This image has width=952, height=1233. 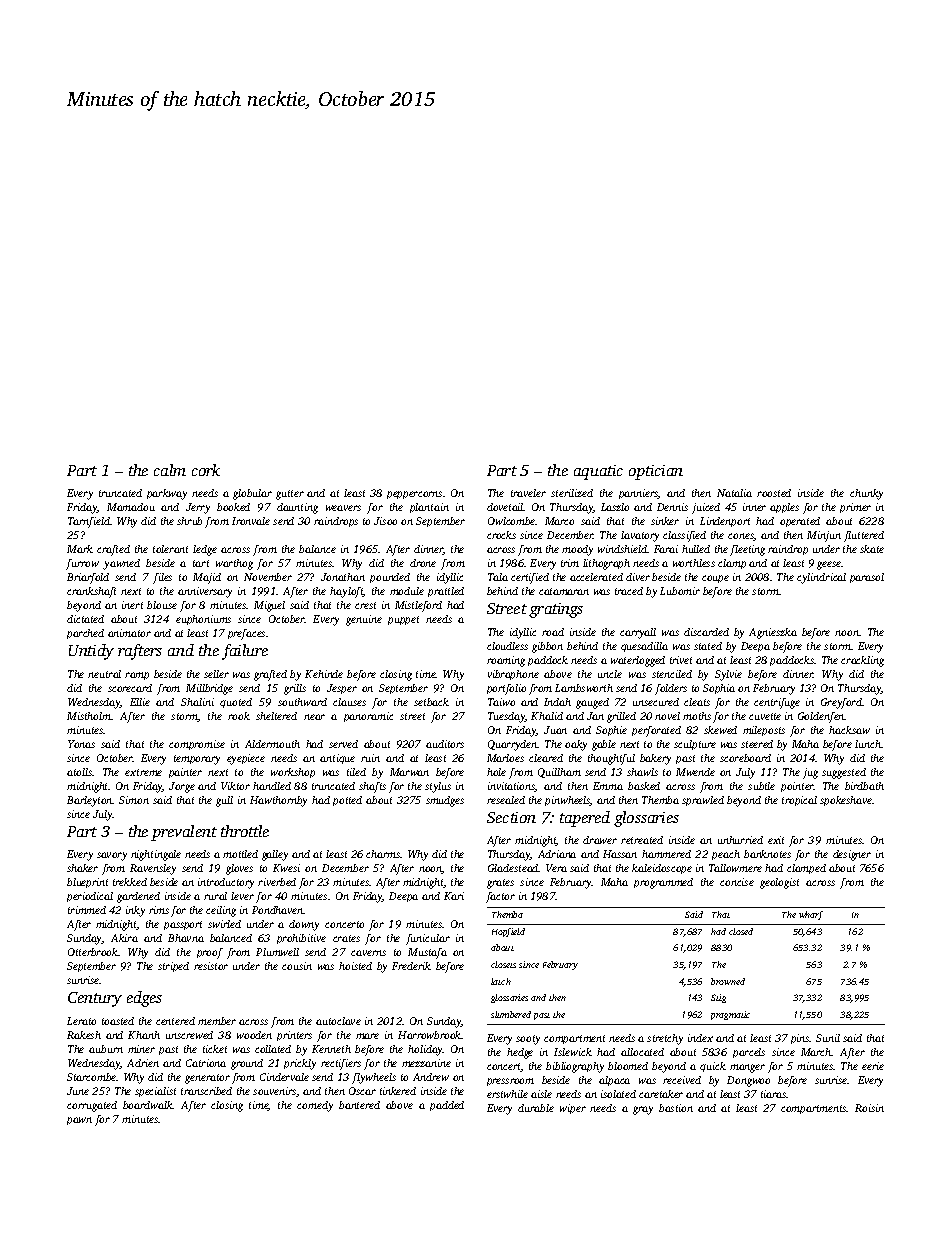 What do you see at coordinates (270, 675) in the image?
I see `grafted` at bounding box center [270, 675].
